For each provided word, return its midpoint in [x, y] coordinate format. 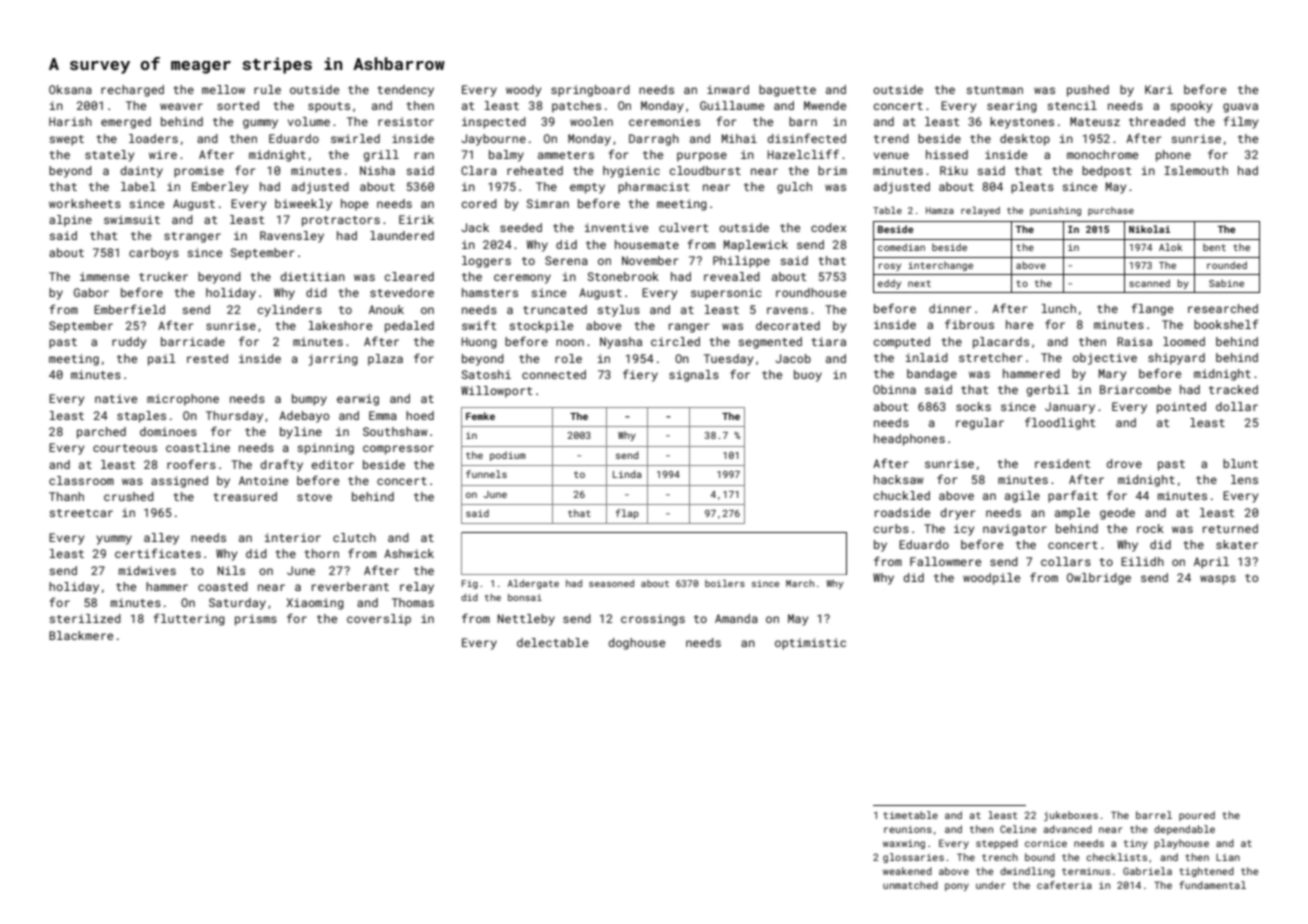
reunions [908, 829]
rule [267, 89]
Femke [480, 416]
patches [576, 107]
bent [1214, 247]
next [919, 283]
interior [293, 537]
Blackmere [81, 635]
